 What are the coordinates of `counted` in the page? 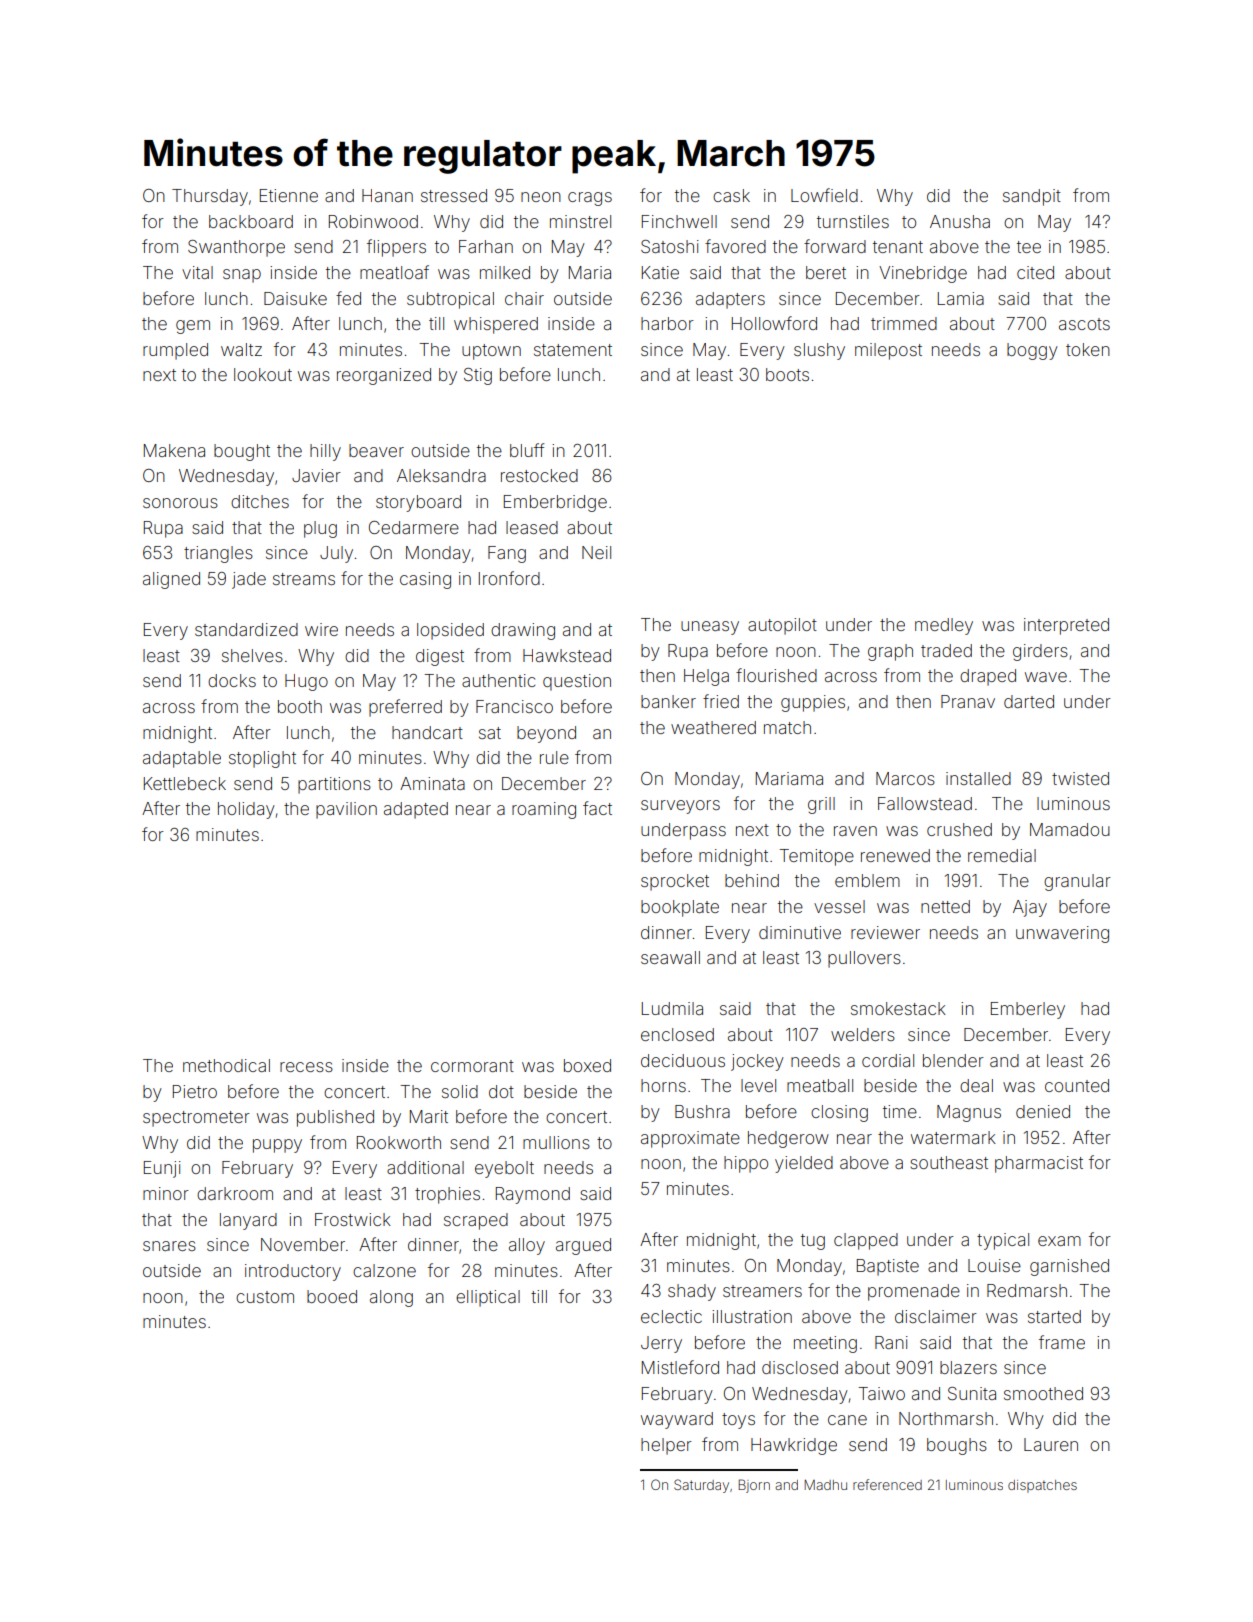 It's located at (1077, 1085).
